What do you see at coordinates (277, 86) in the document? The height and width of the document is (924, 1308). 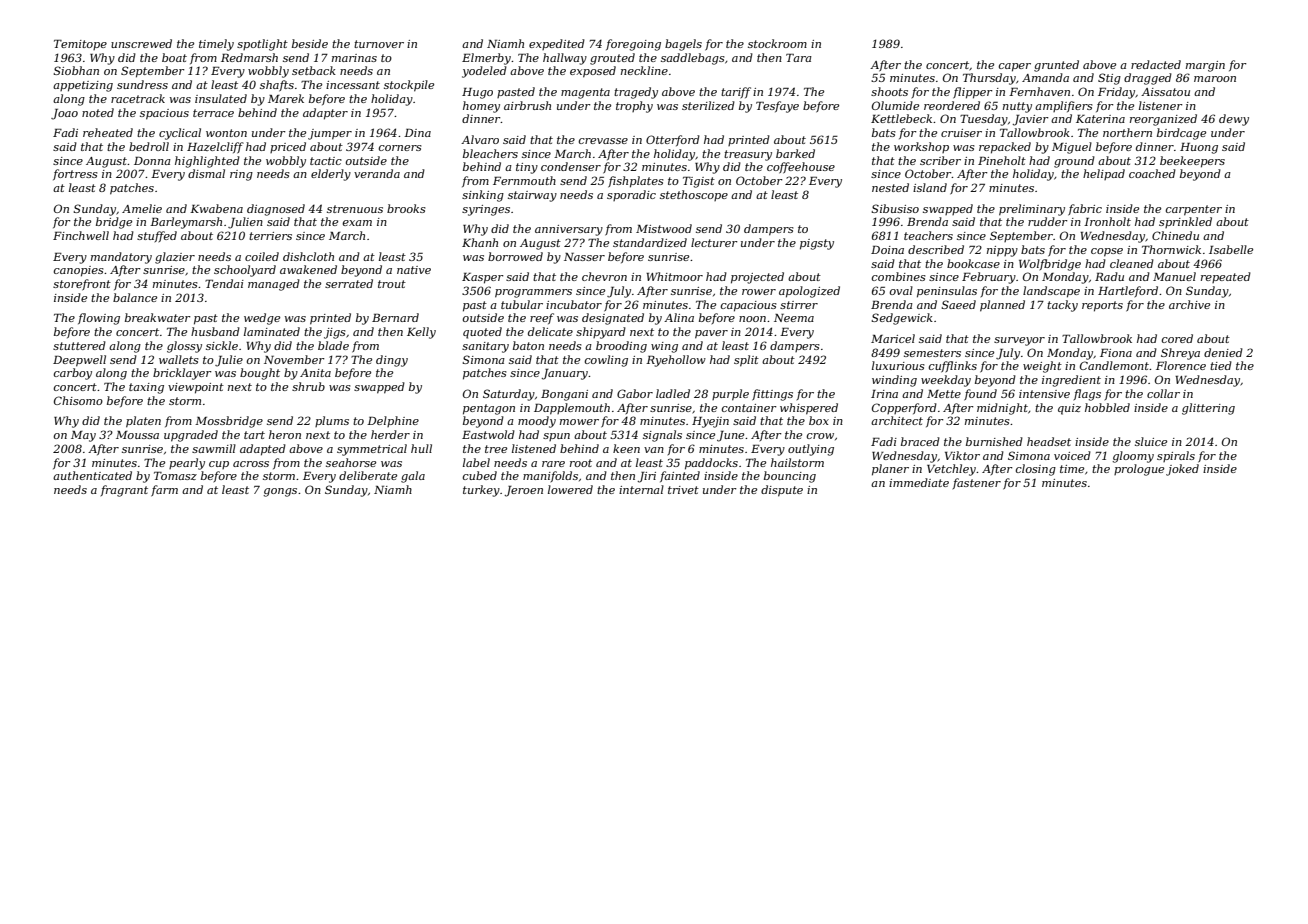 I see `shafts` at bounding box center [277, 86].
